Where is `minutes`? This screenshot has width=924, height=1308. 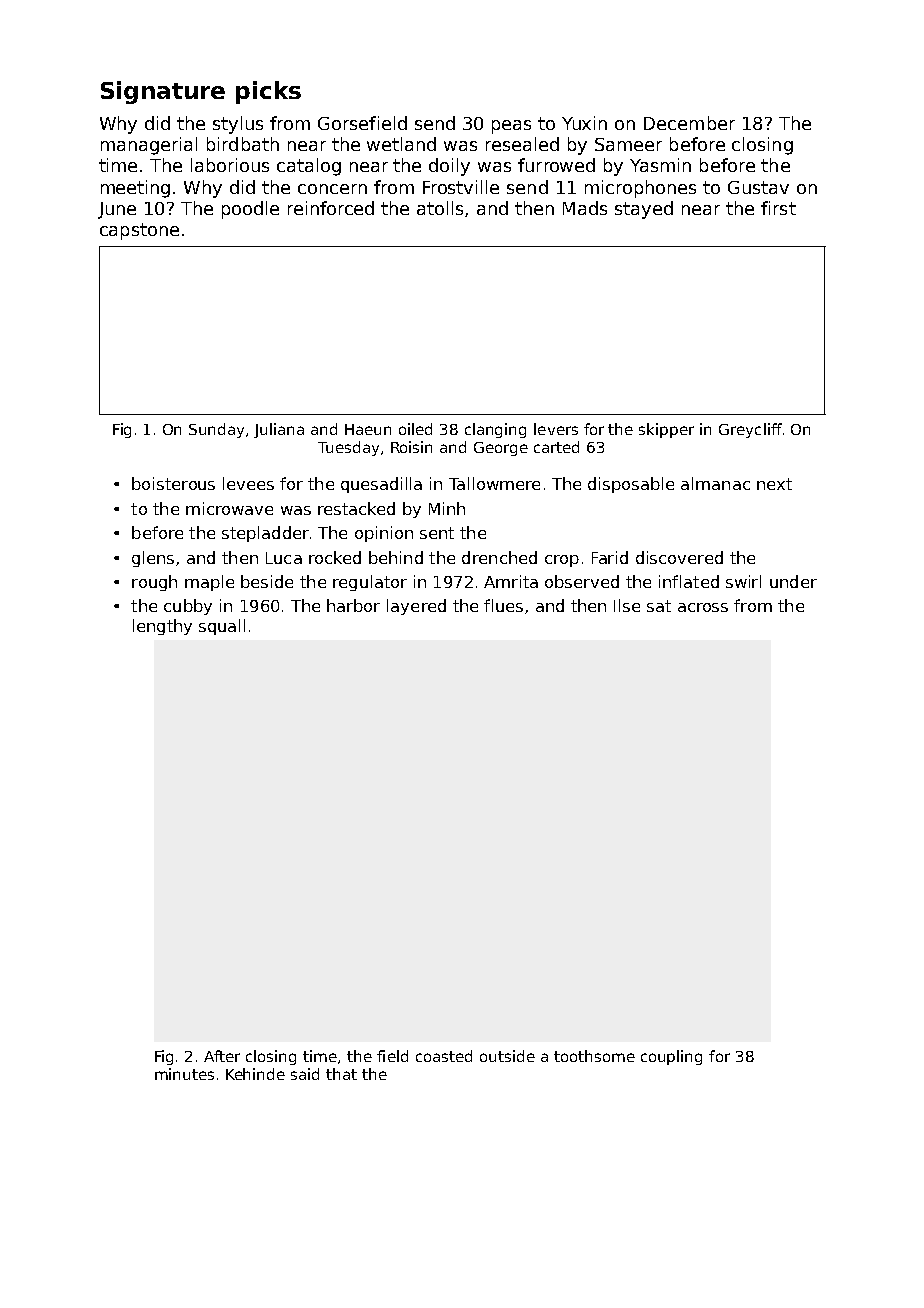
minutes is located at coordinates (184, 1074).
